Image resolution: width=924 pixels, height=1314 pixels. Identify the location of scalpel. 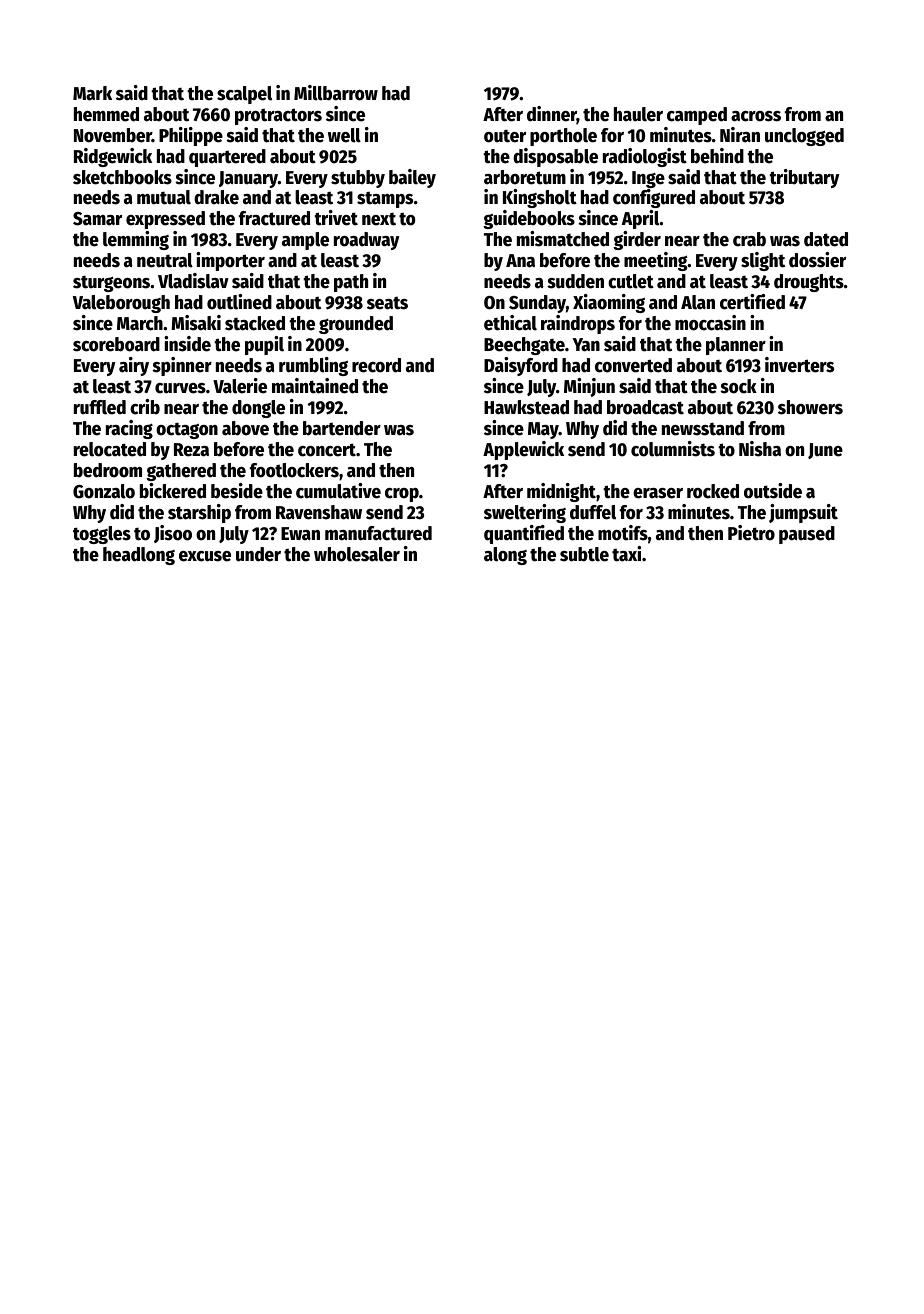
(244, 95).
